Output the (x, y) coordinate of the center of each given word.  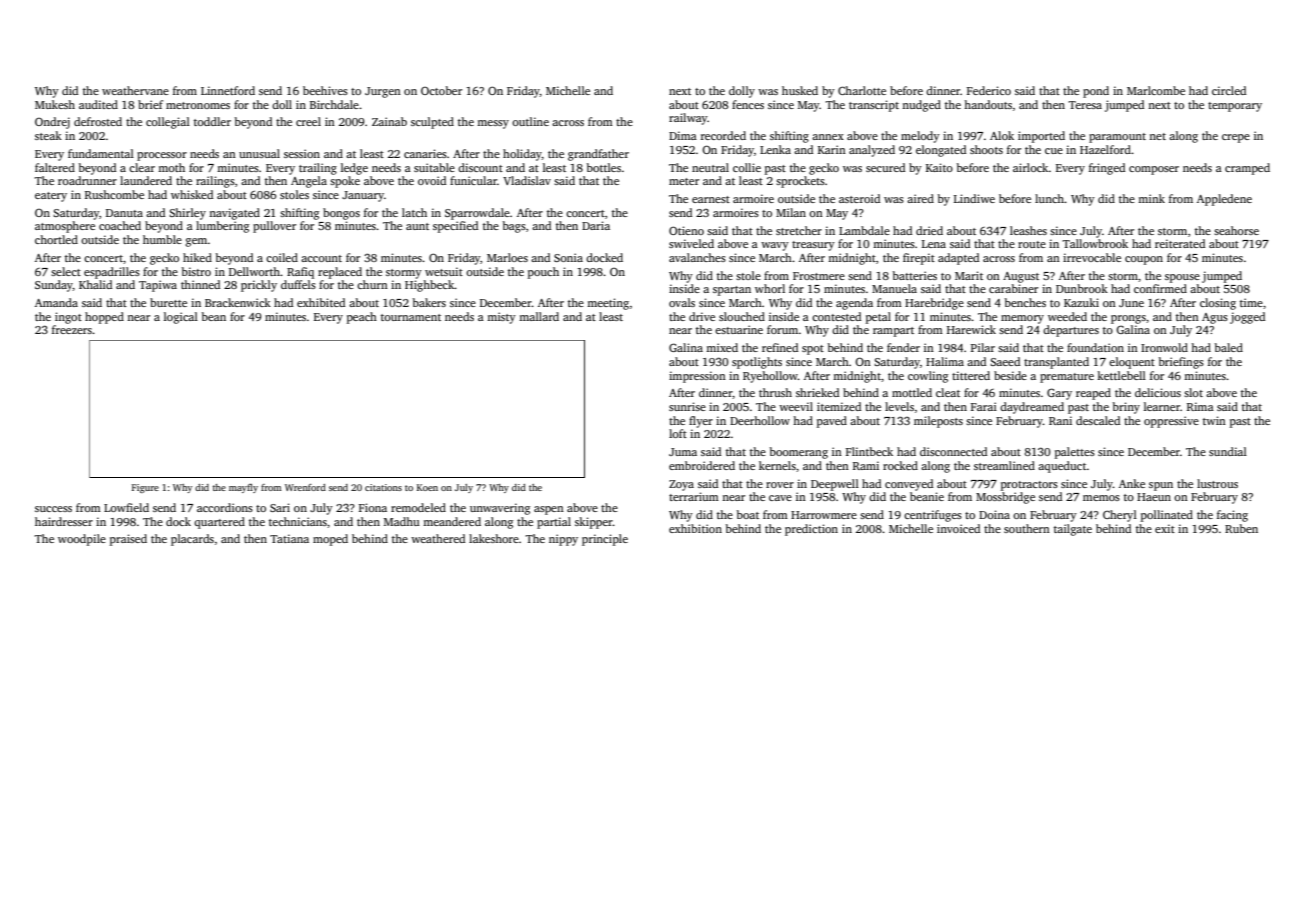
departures (1071, 331)
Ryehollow (770, 377)
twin (1214, 420)
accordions (225, 507)
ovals (682, 302)
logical (181, 318)
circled (1229, 90)
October (441, 90)
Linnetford (228, 90)
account (321, 258)
